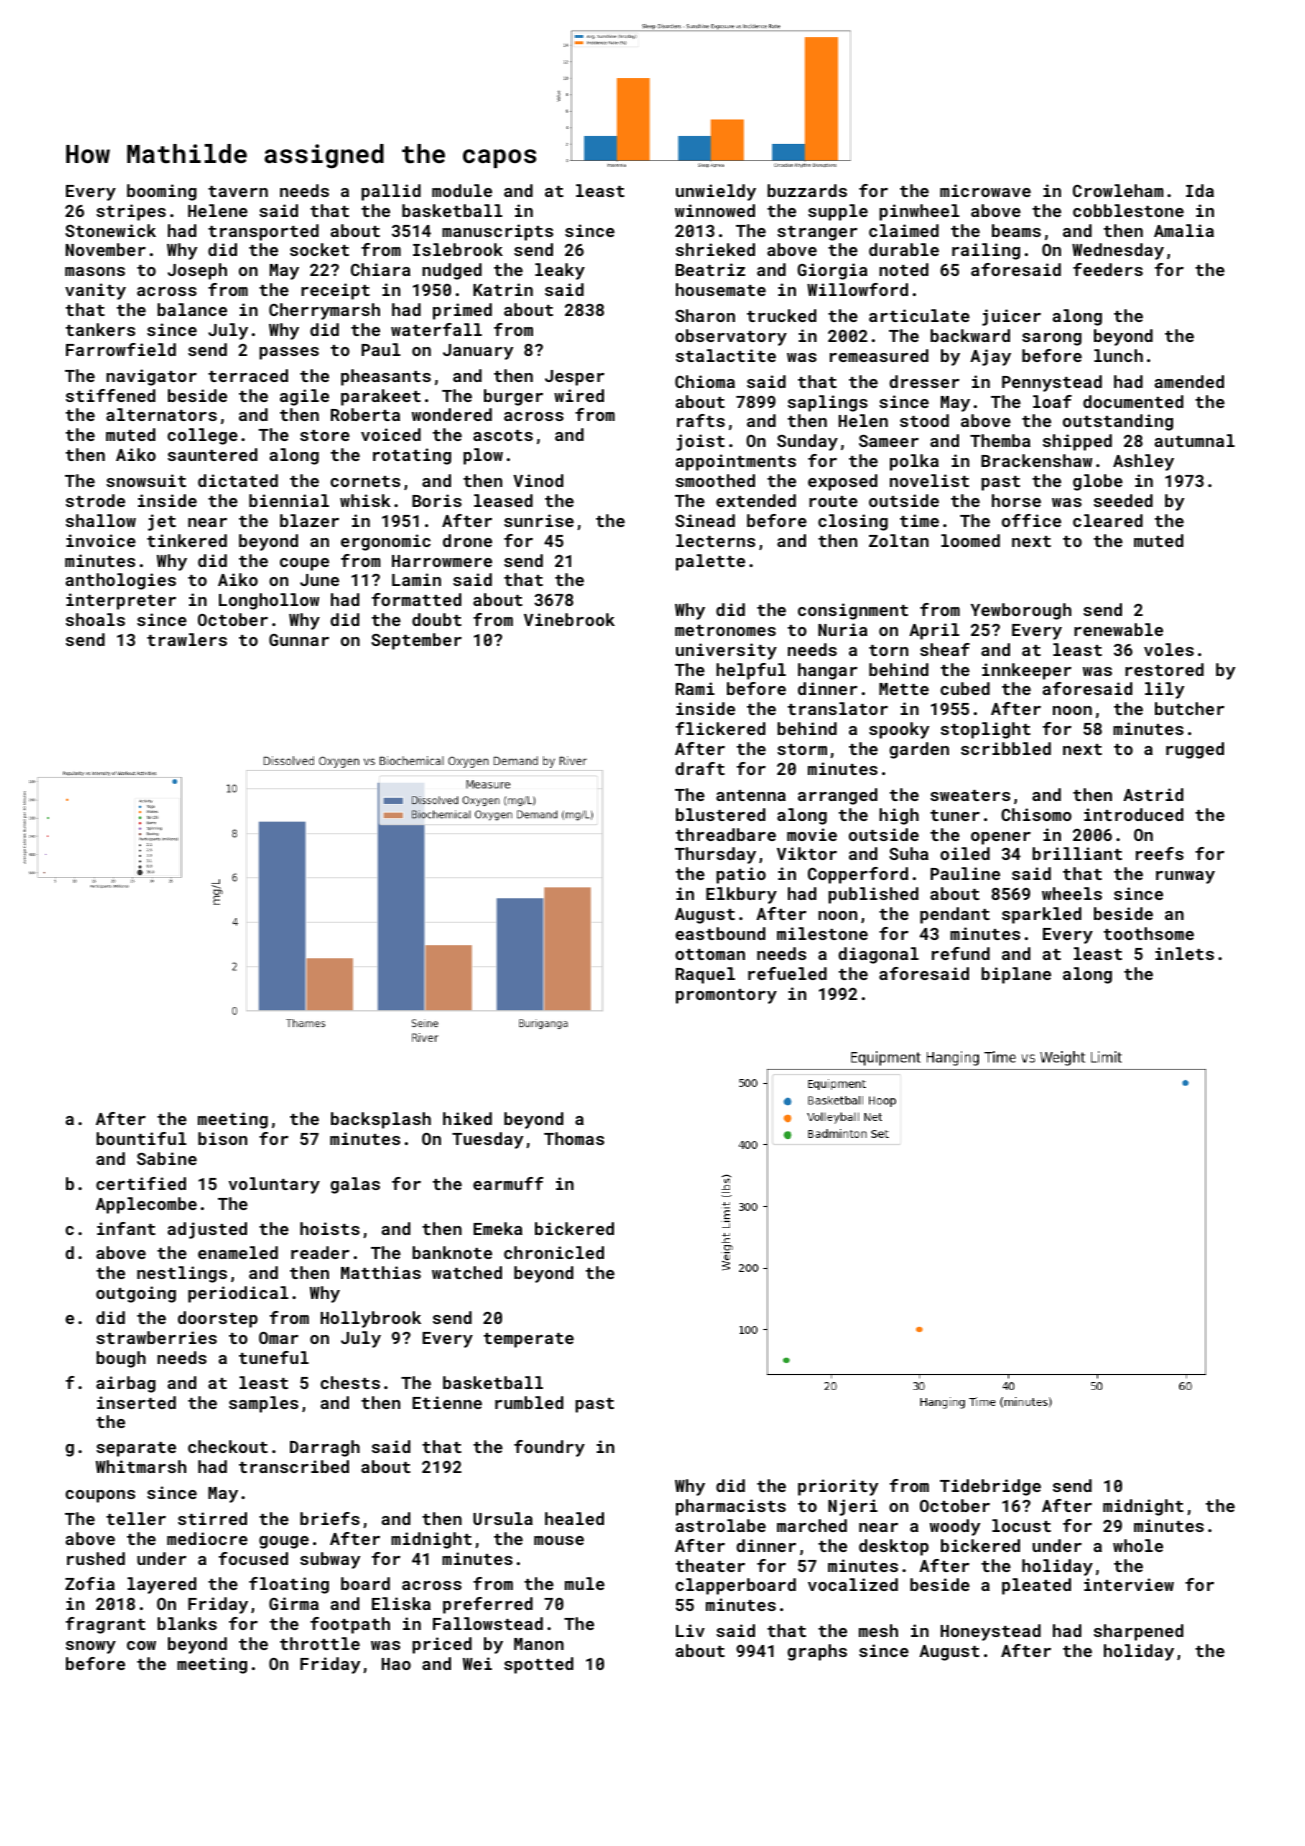  I want to click on cornets, so click(365, 481).
